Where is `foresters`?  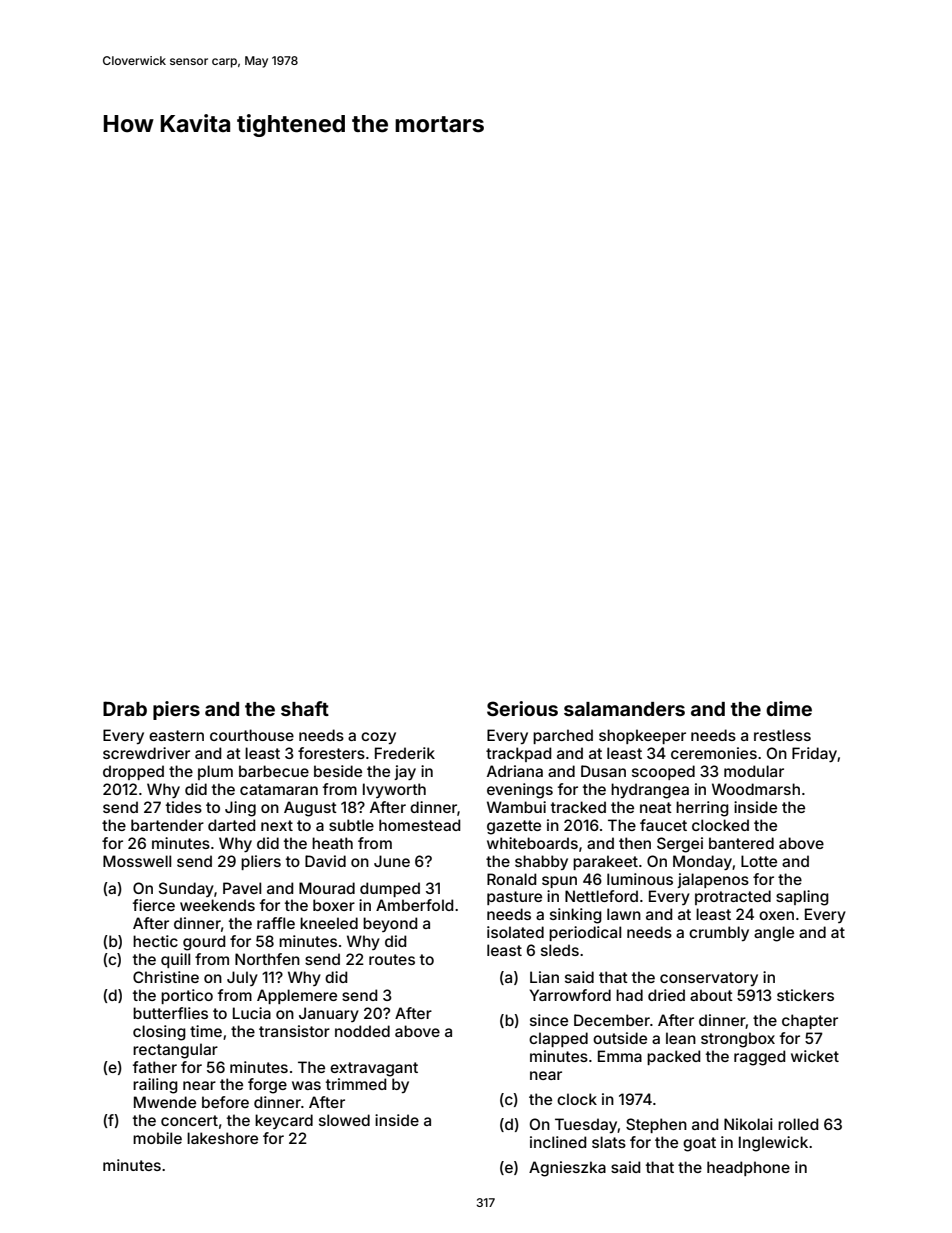
foresters is located at coordinates (331, 753).
